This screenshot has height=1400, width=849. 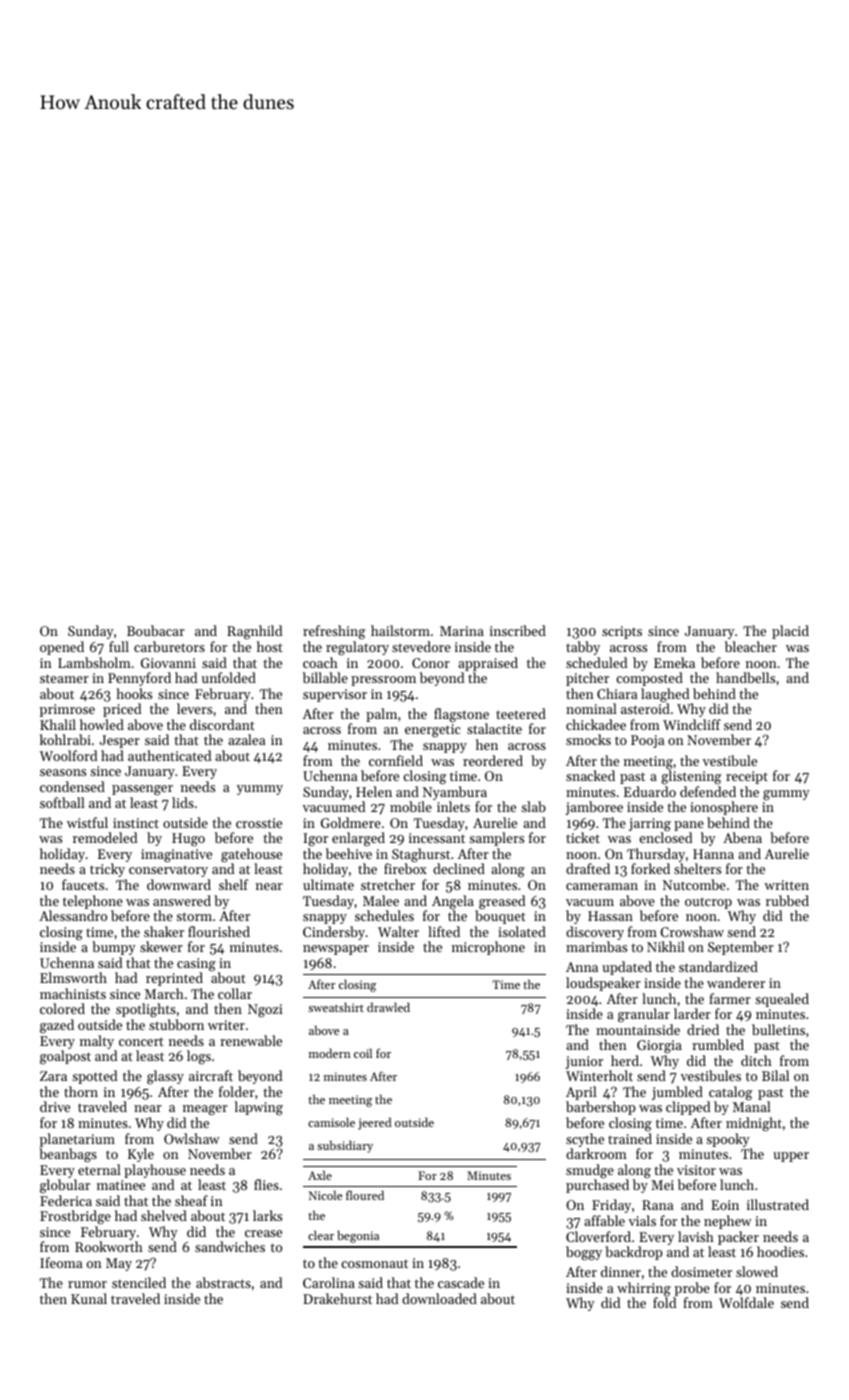 What do you see at coordinates (270, 646) in the screenshot?
I see `host` at bounding box center [270, 646].
